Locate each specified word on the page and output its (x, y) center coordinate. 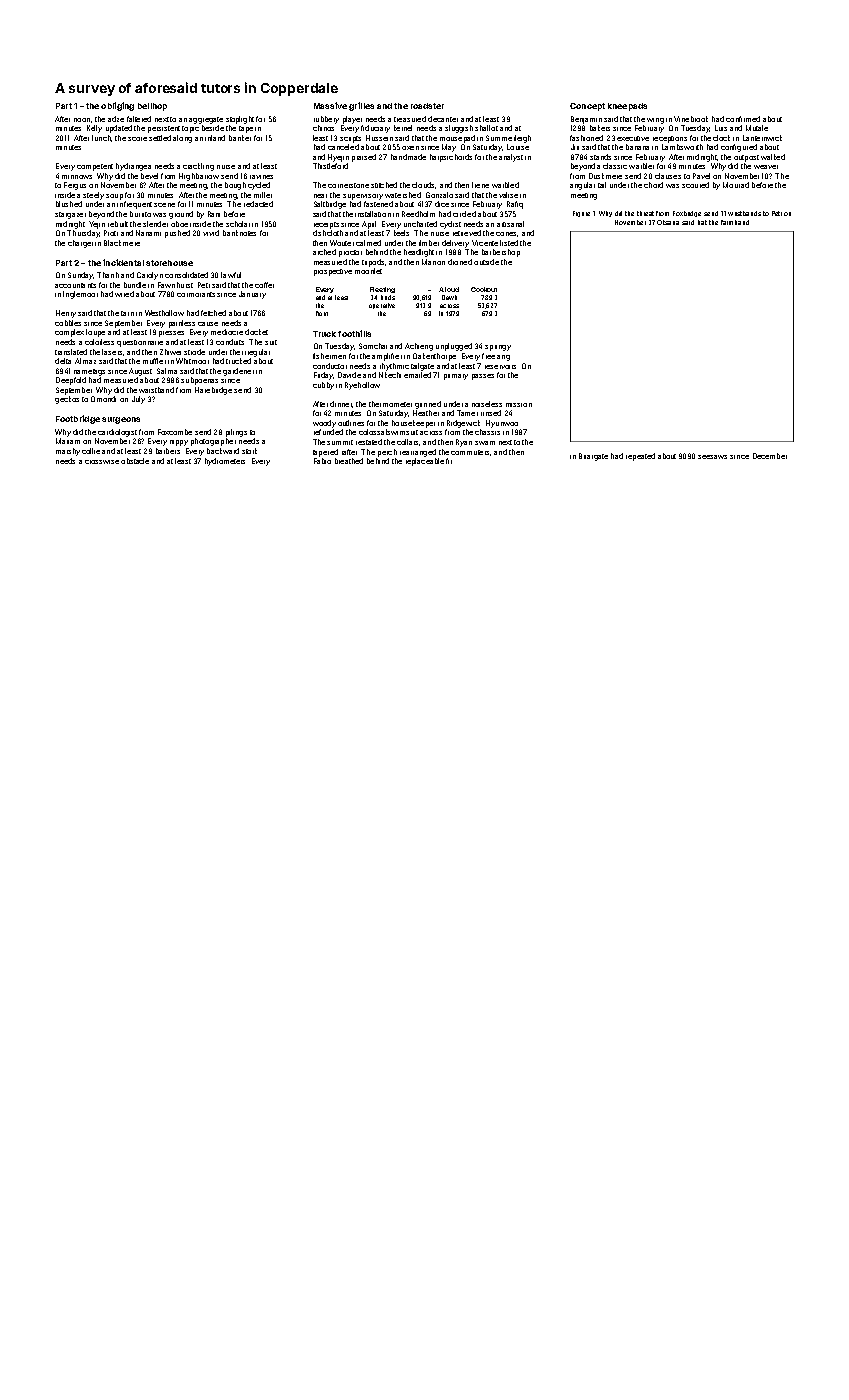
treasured (410, 119)
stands (600, 157)
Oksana (668, 222)
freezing (496, 357)
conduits (230, 342)
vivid (211, 233)
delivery (455, 244)
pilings (236, 433)
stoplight (240, 120)
